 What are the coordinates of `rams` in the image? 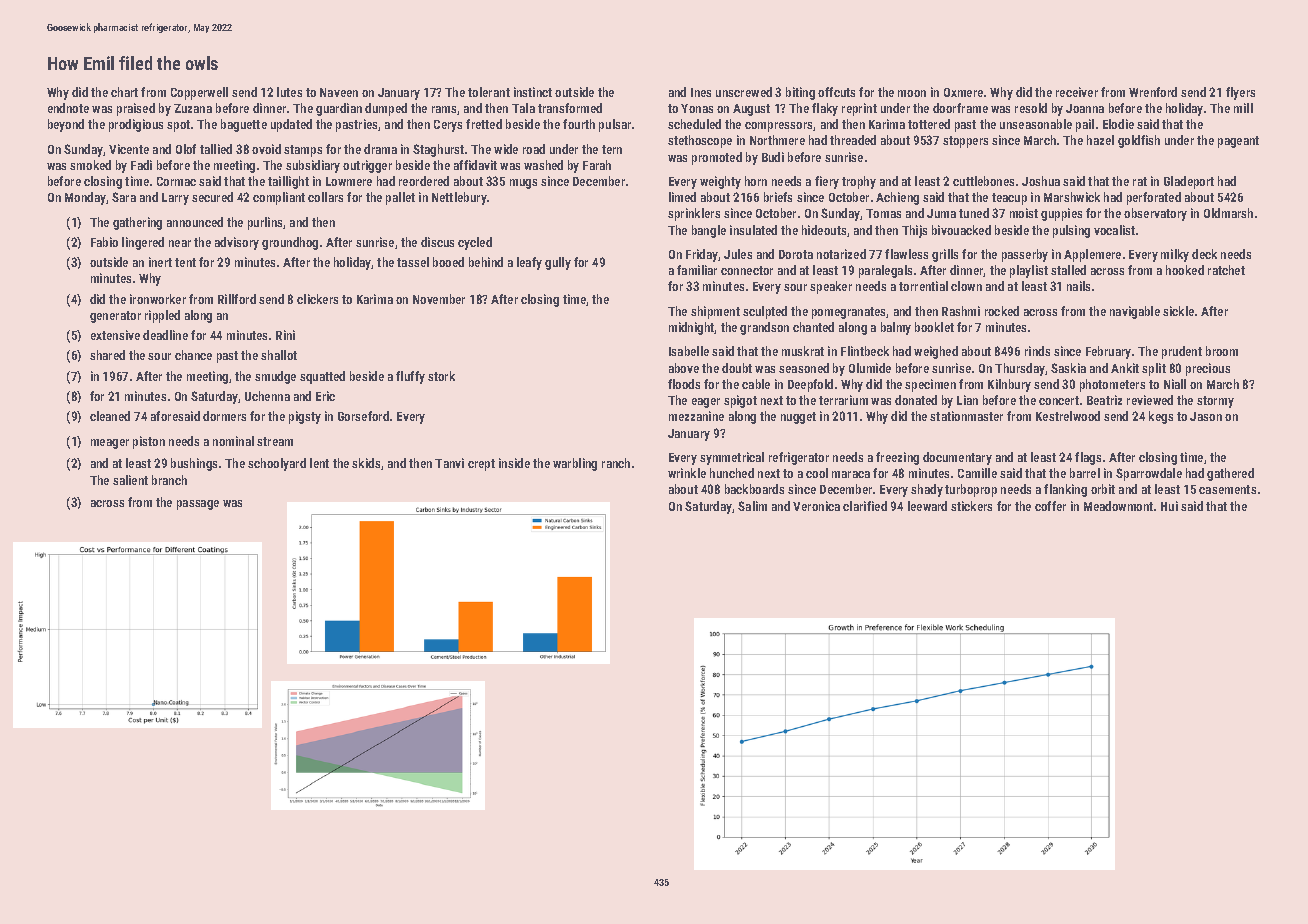 It's located at (444, 109).
